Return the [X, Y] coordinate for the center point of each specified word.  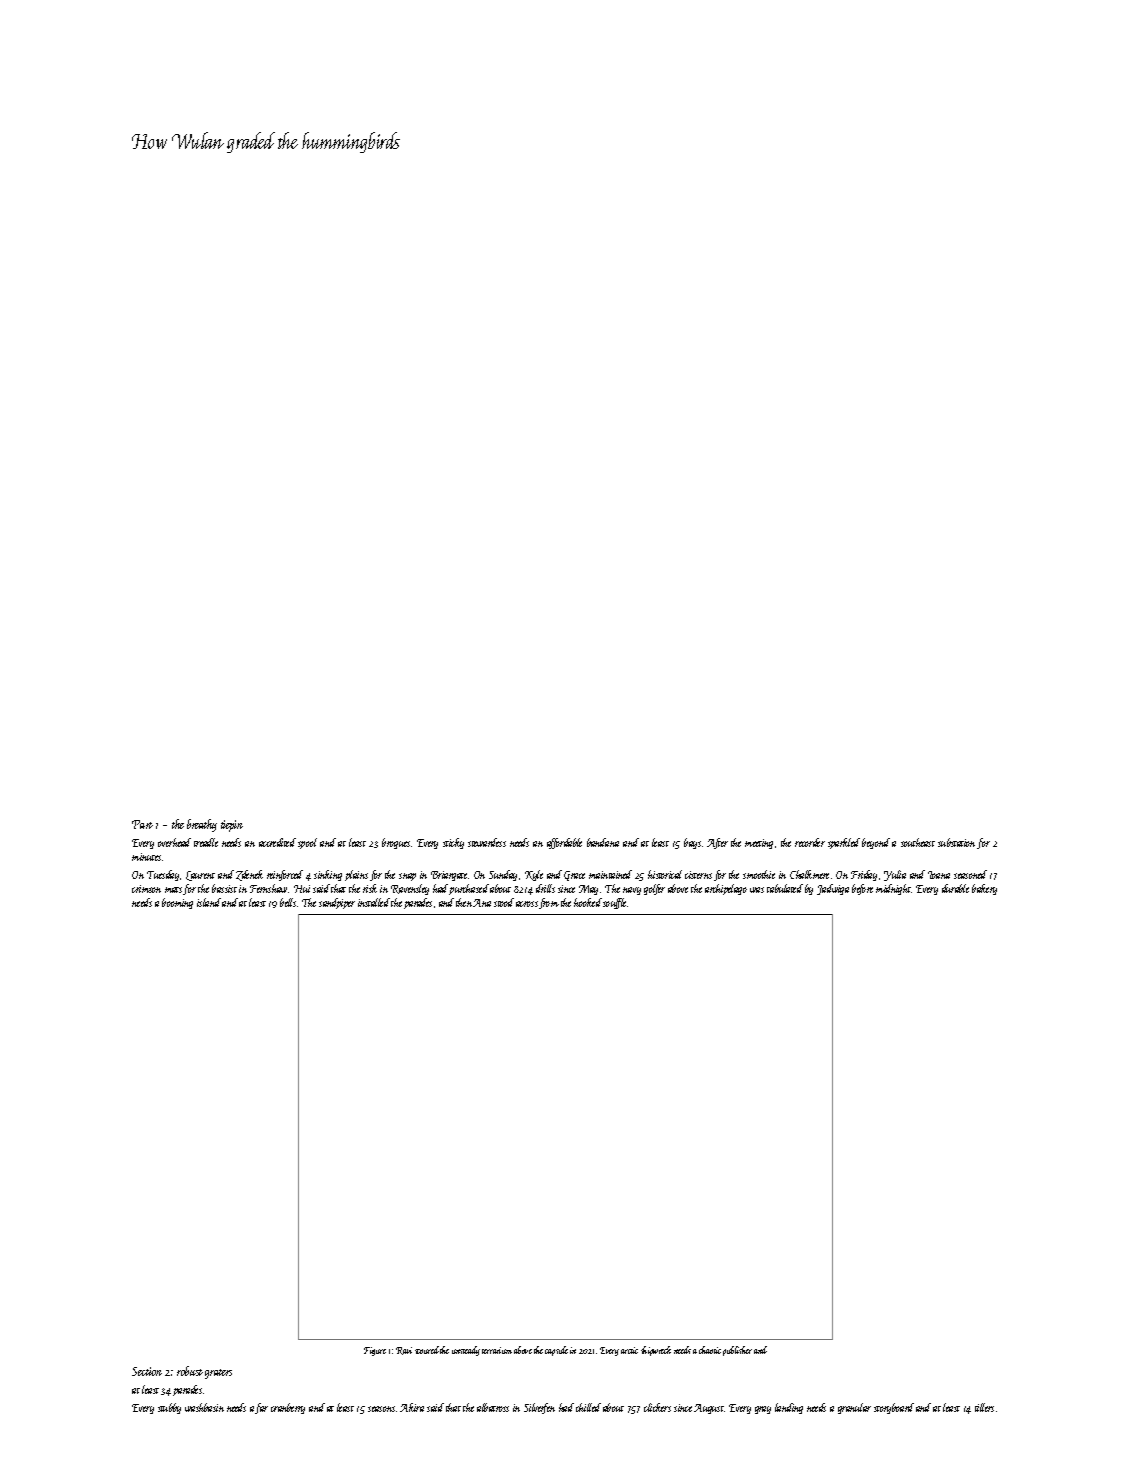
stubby [169, 1408]
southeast [918, 842]
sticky [453, 843]
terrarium [497, 1350]
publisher [737, 1351]
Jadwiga [833, 889]
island [209, 902]
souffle [615, 903]
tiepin [232, 826]
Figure [375, 1351]
